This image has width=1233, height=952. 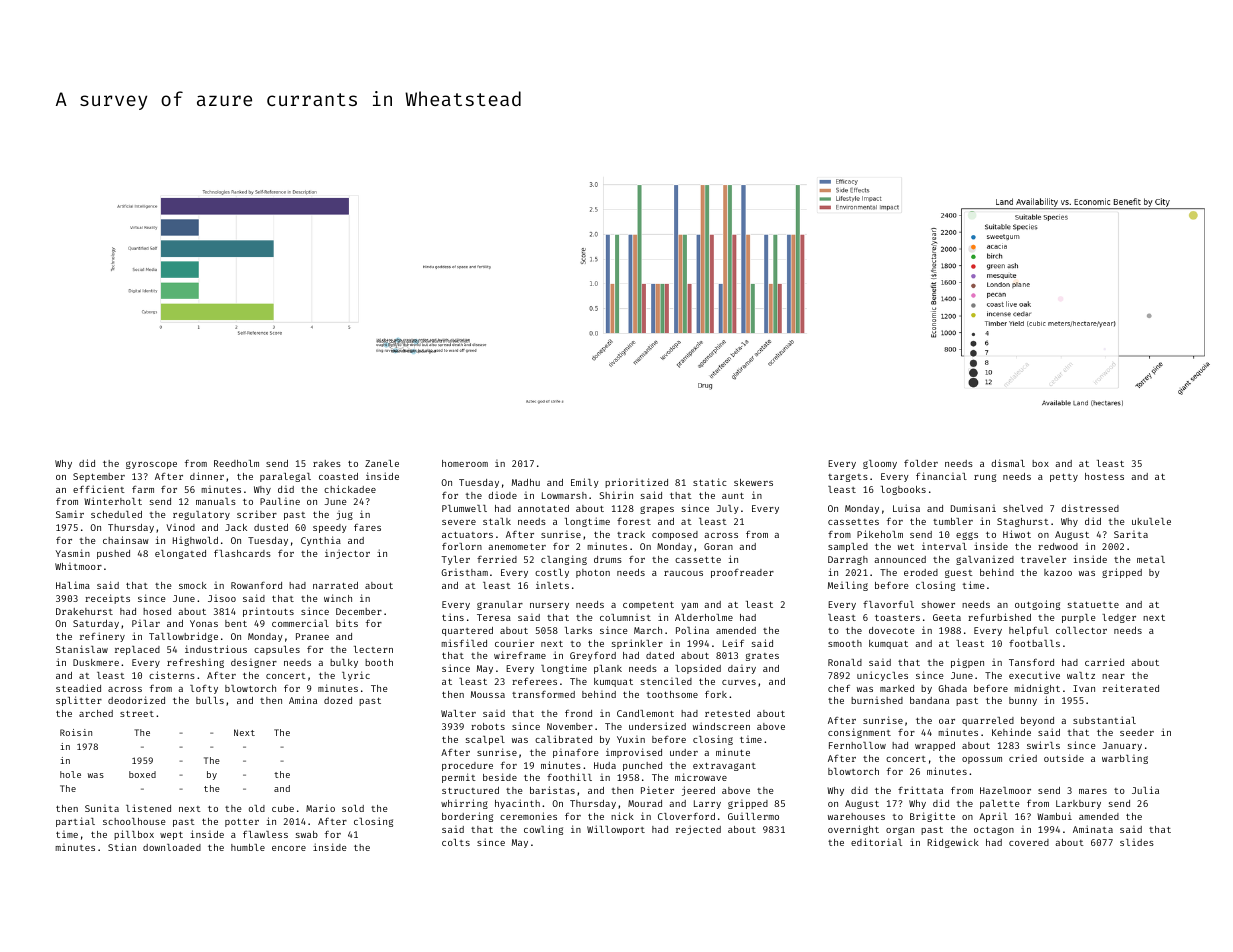 I want to click on Rowanford, so click(x=256, y=585).
